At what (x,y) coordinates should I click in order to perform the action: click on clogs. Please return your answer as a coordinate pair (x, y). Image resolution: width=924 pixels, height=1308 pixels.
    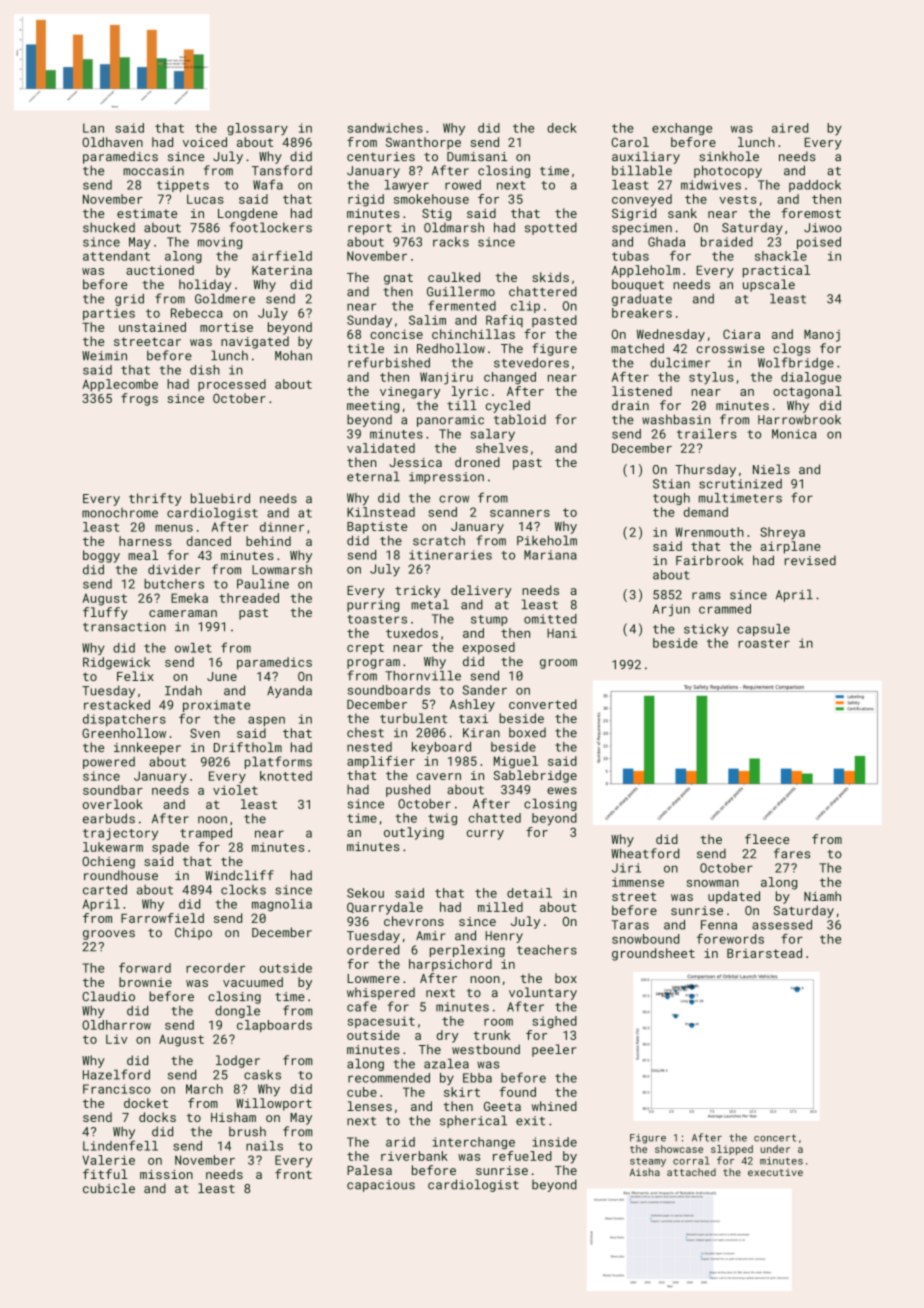
    Looking at the image, I should click on (791, 349).
